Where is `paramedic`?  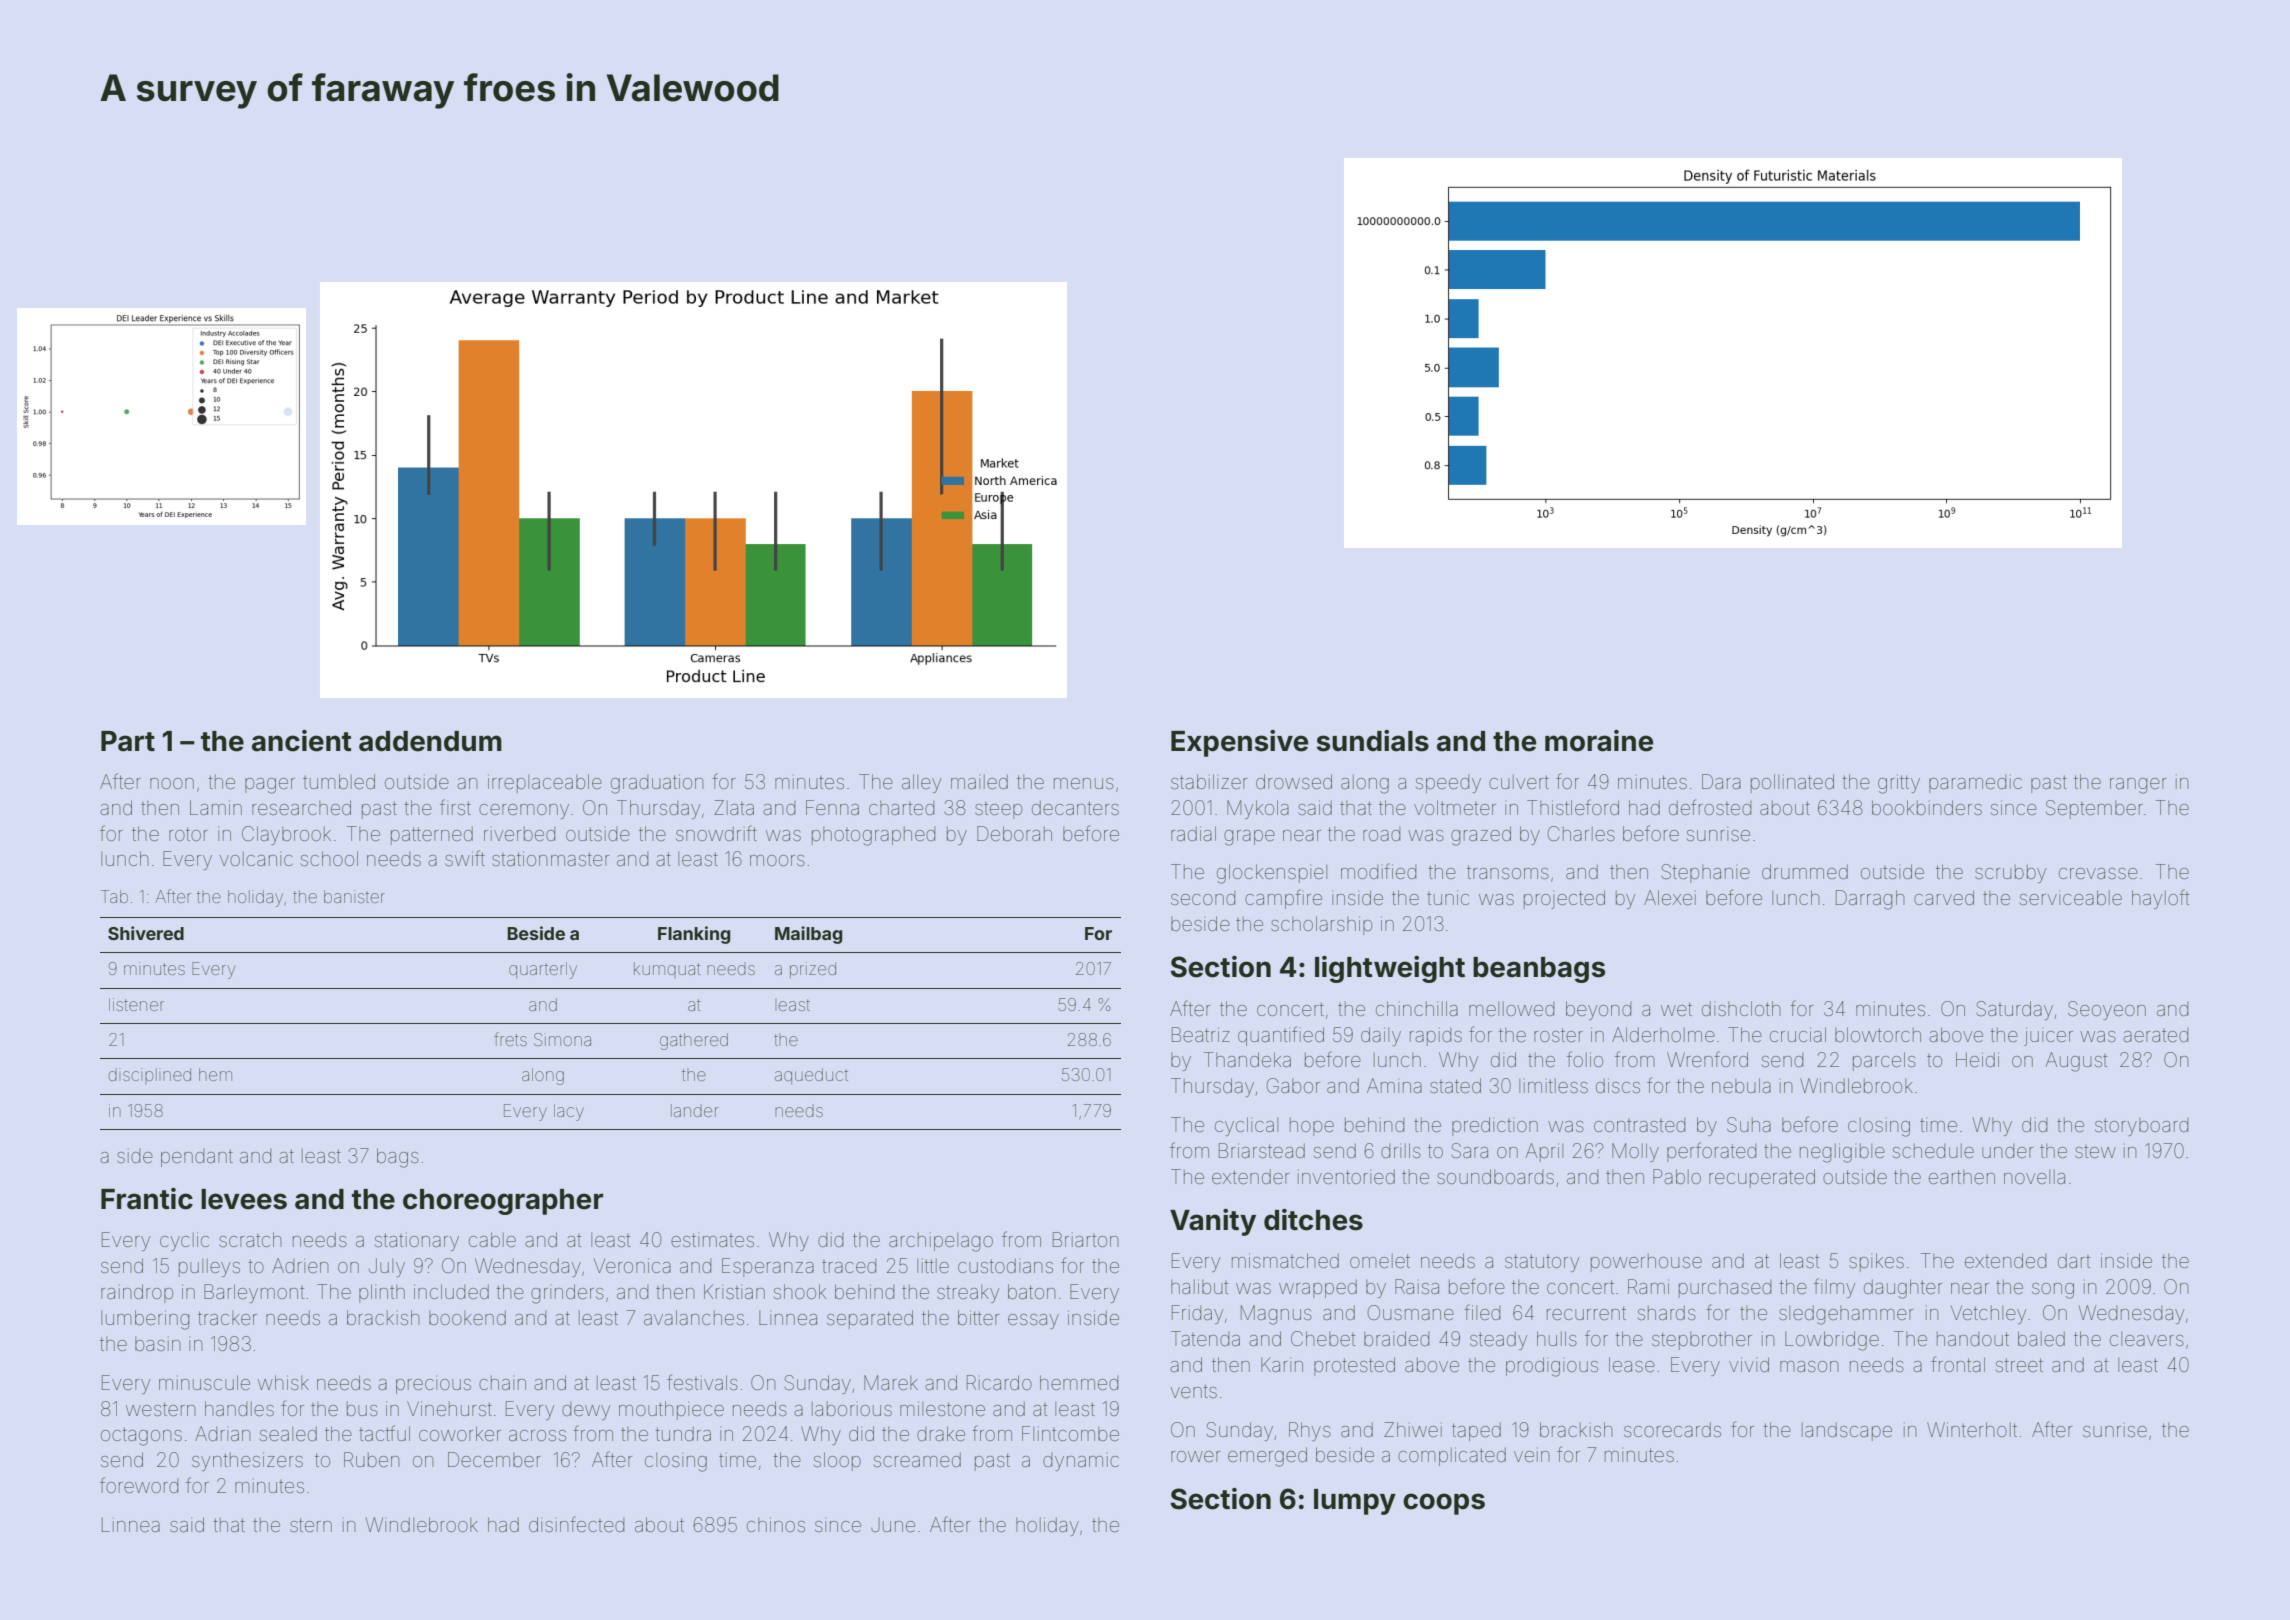 paramedic is located at coordinates (1975, 784).
